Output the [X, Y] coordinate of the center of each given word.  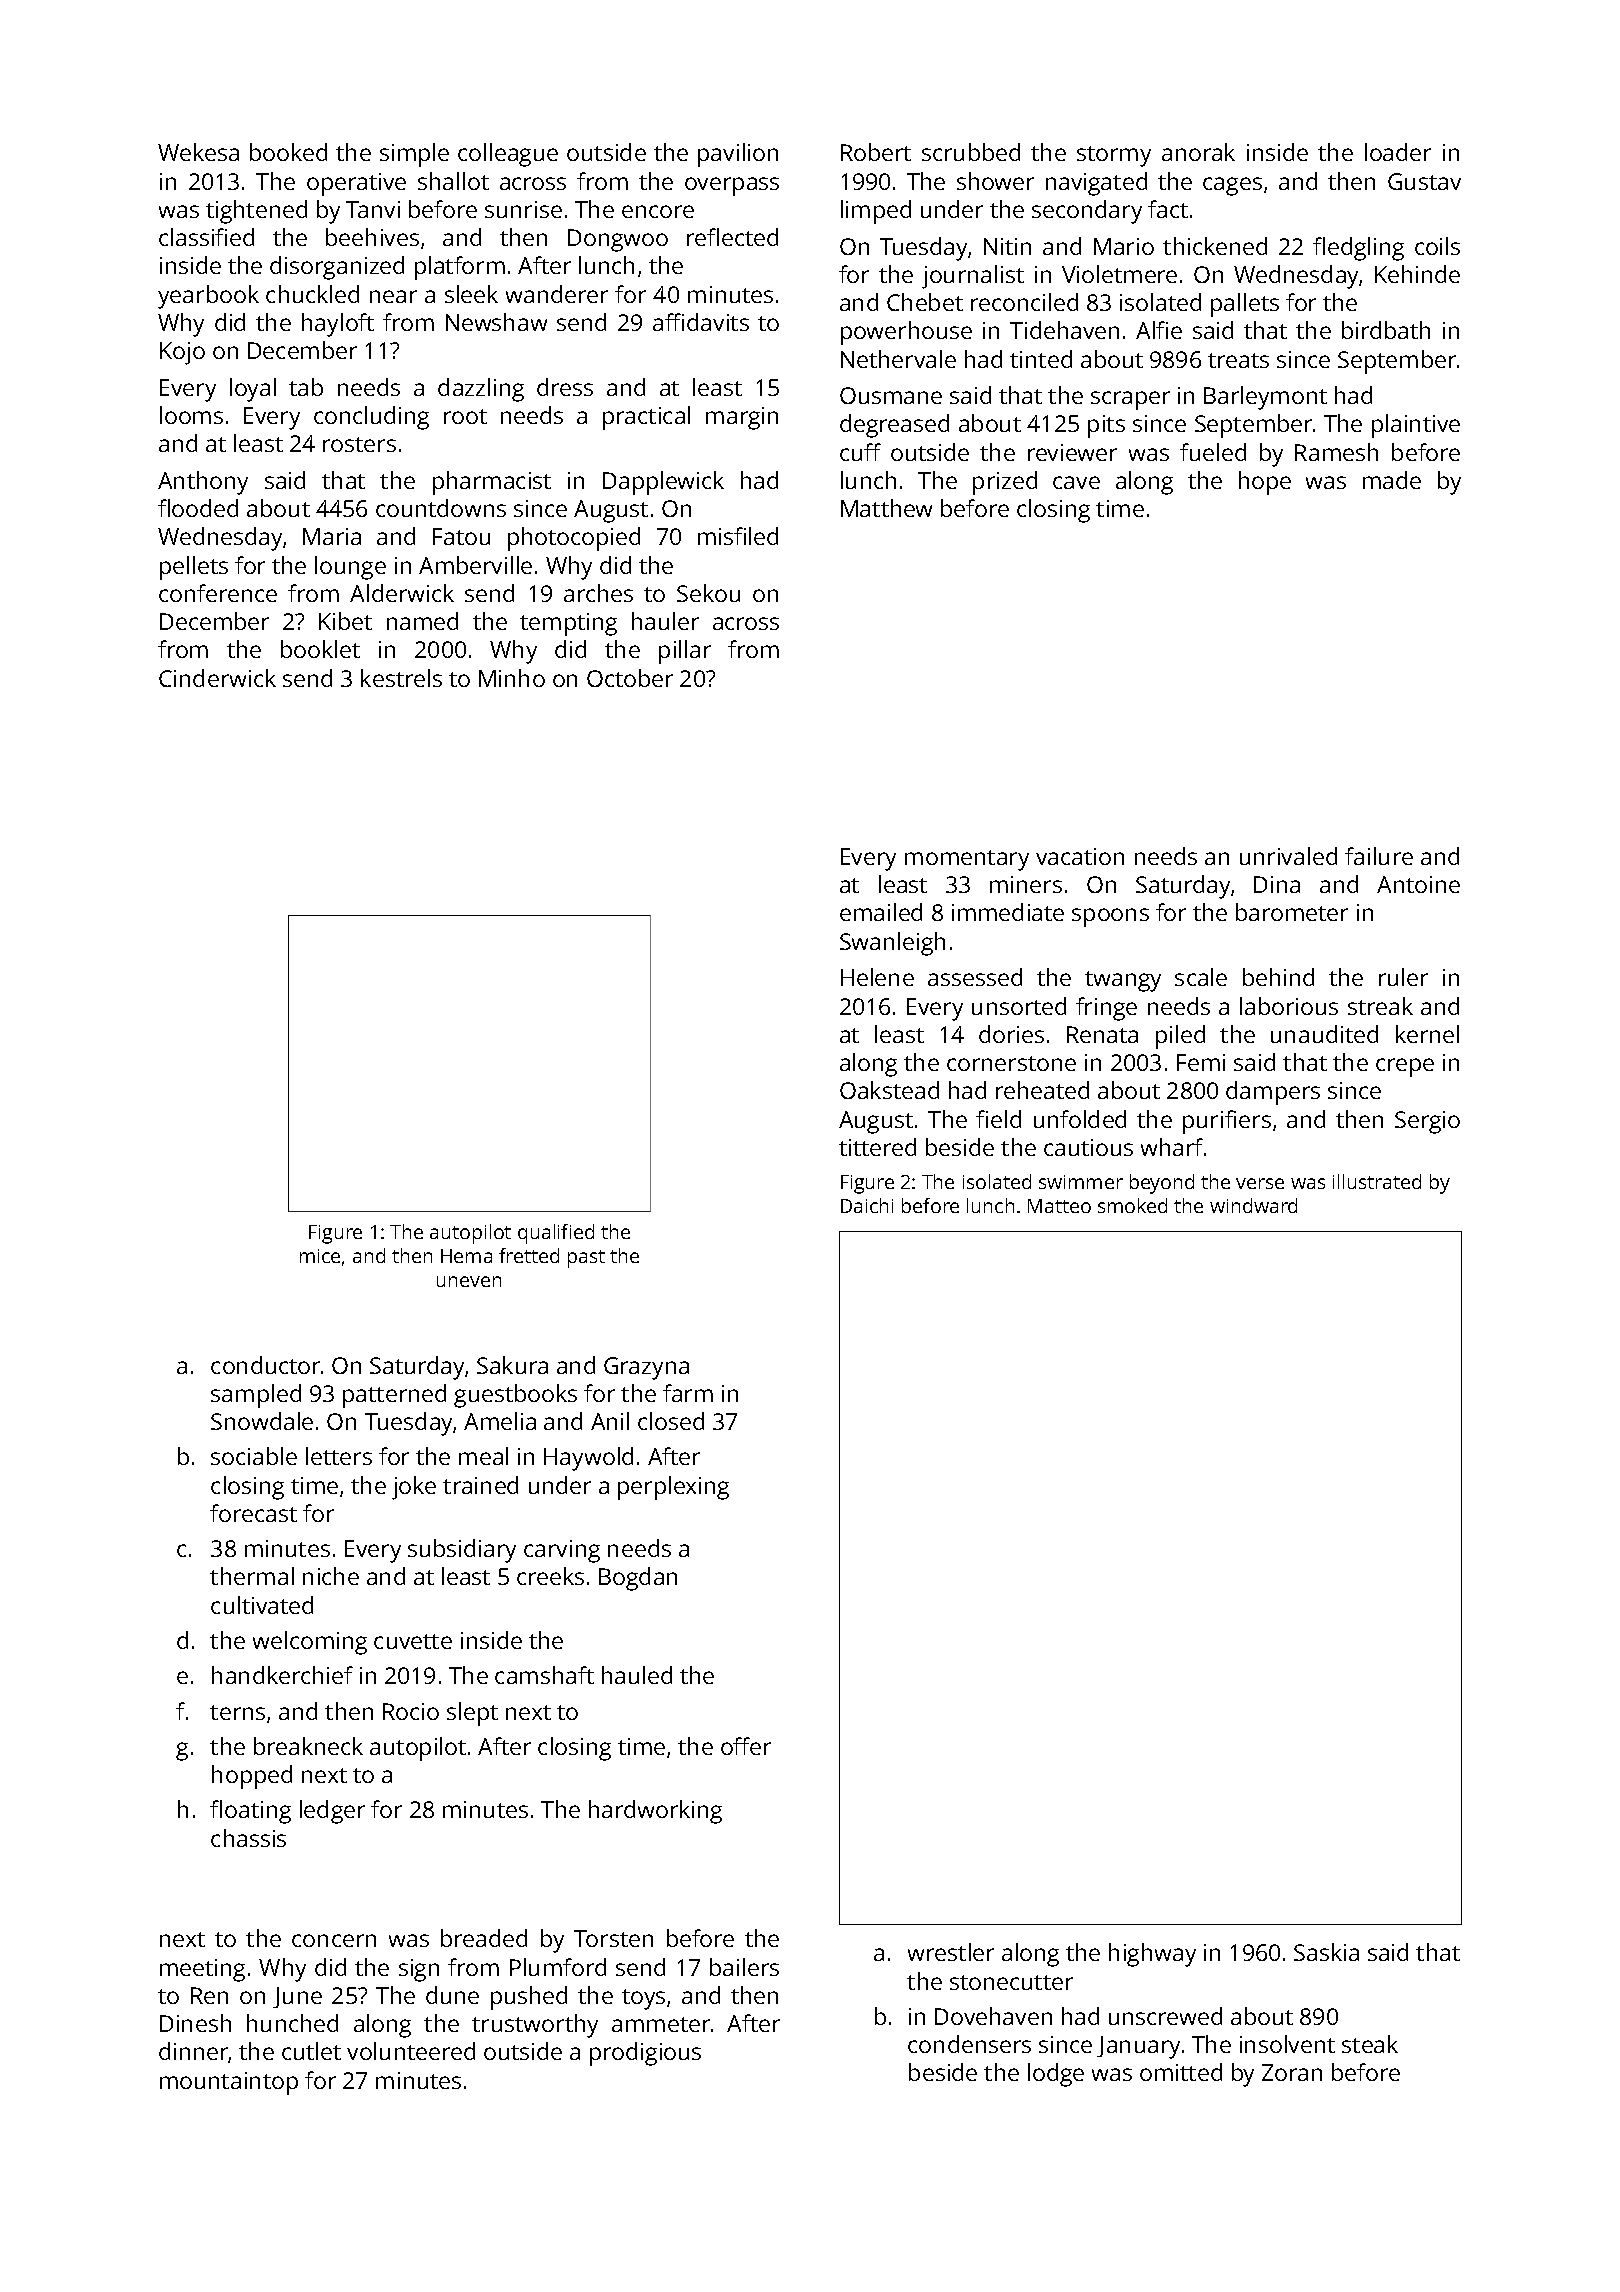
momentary [967, 860]
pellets [194, 568]
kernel [1427, 1034]
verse [1260, 1183]
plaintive [1416, 426]
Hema [466, 1256]
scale [1201, 977]
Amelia [500, 1421]
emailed [881, 912]
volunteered [411, 2051]
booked [288, 152]
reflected [732, 237]
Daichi [867, 1205]
